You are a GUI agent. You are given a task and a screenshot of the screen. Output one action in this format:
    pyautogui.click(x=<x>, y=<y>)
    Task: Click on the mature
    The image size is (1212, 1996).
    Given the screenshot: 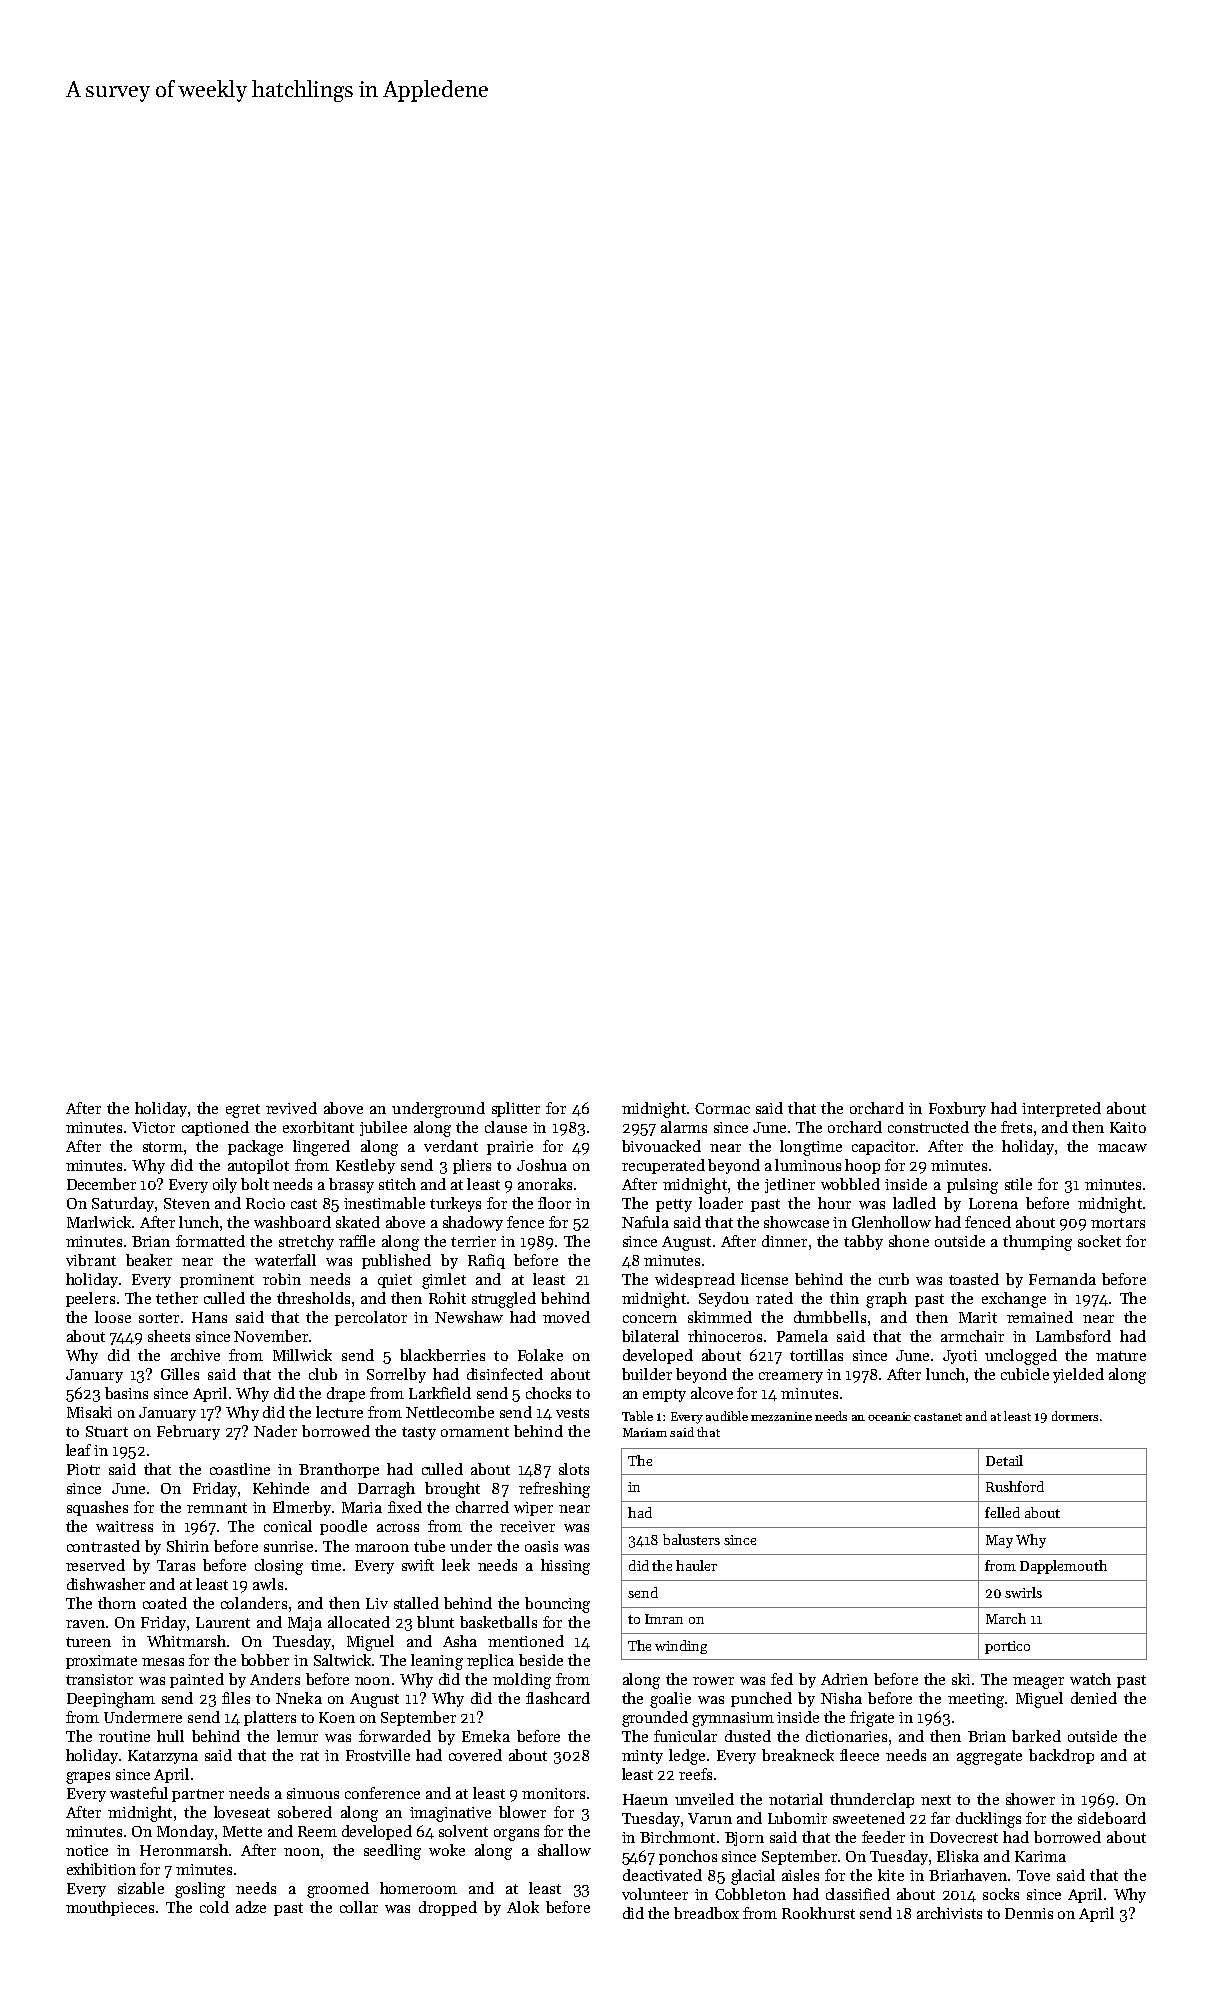 What is the action you would take?
    pyautogui.click(x=1121, y=1356)
